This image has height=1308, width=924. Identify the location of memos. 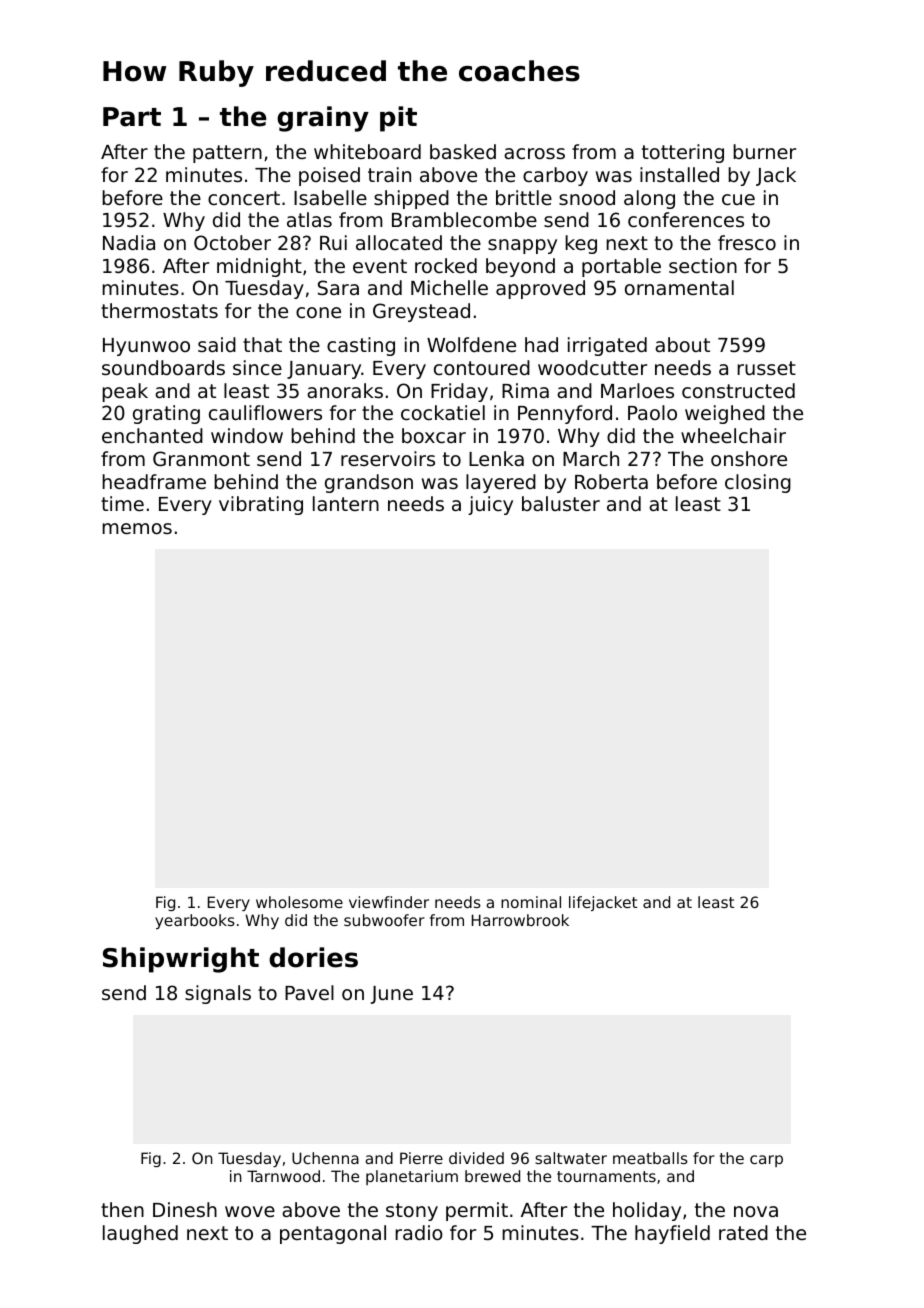
(137, 528).
